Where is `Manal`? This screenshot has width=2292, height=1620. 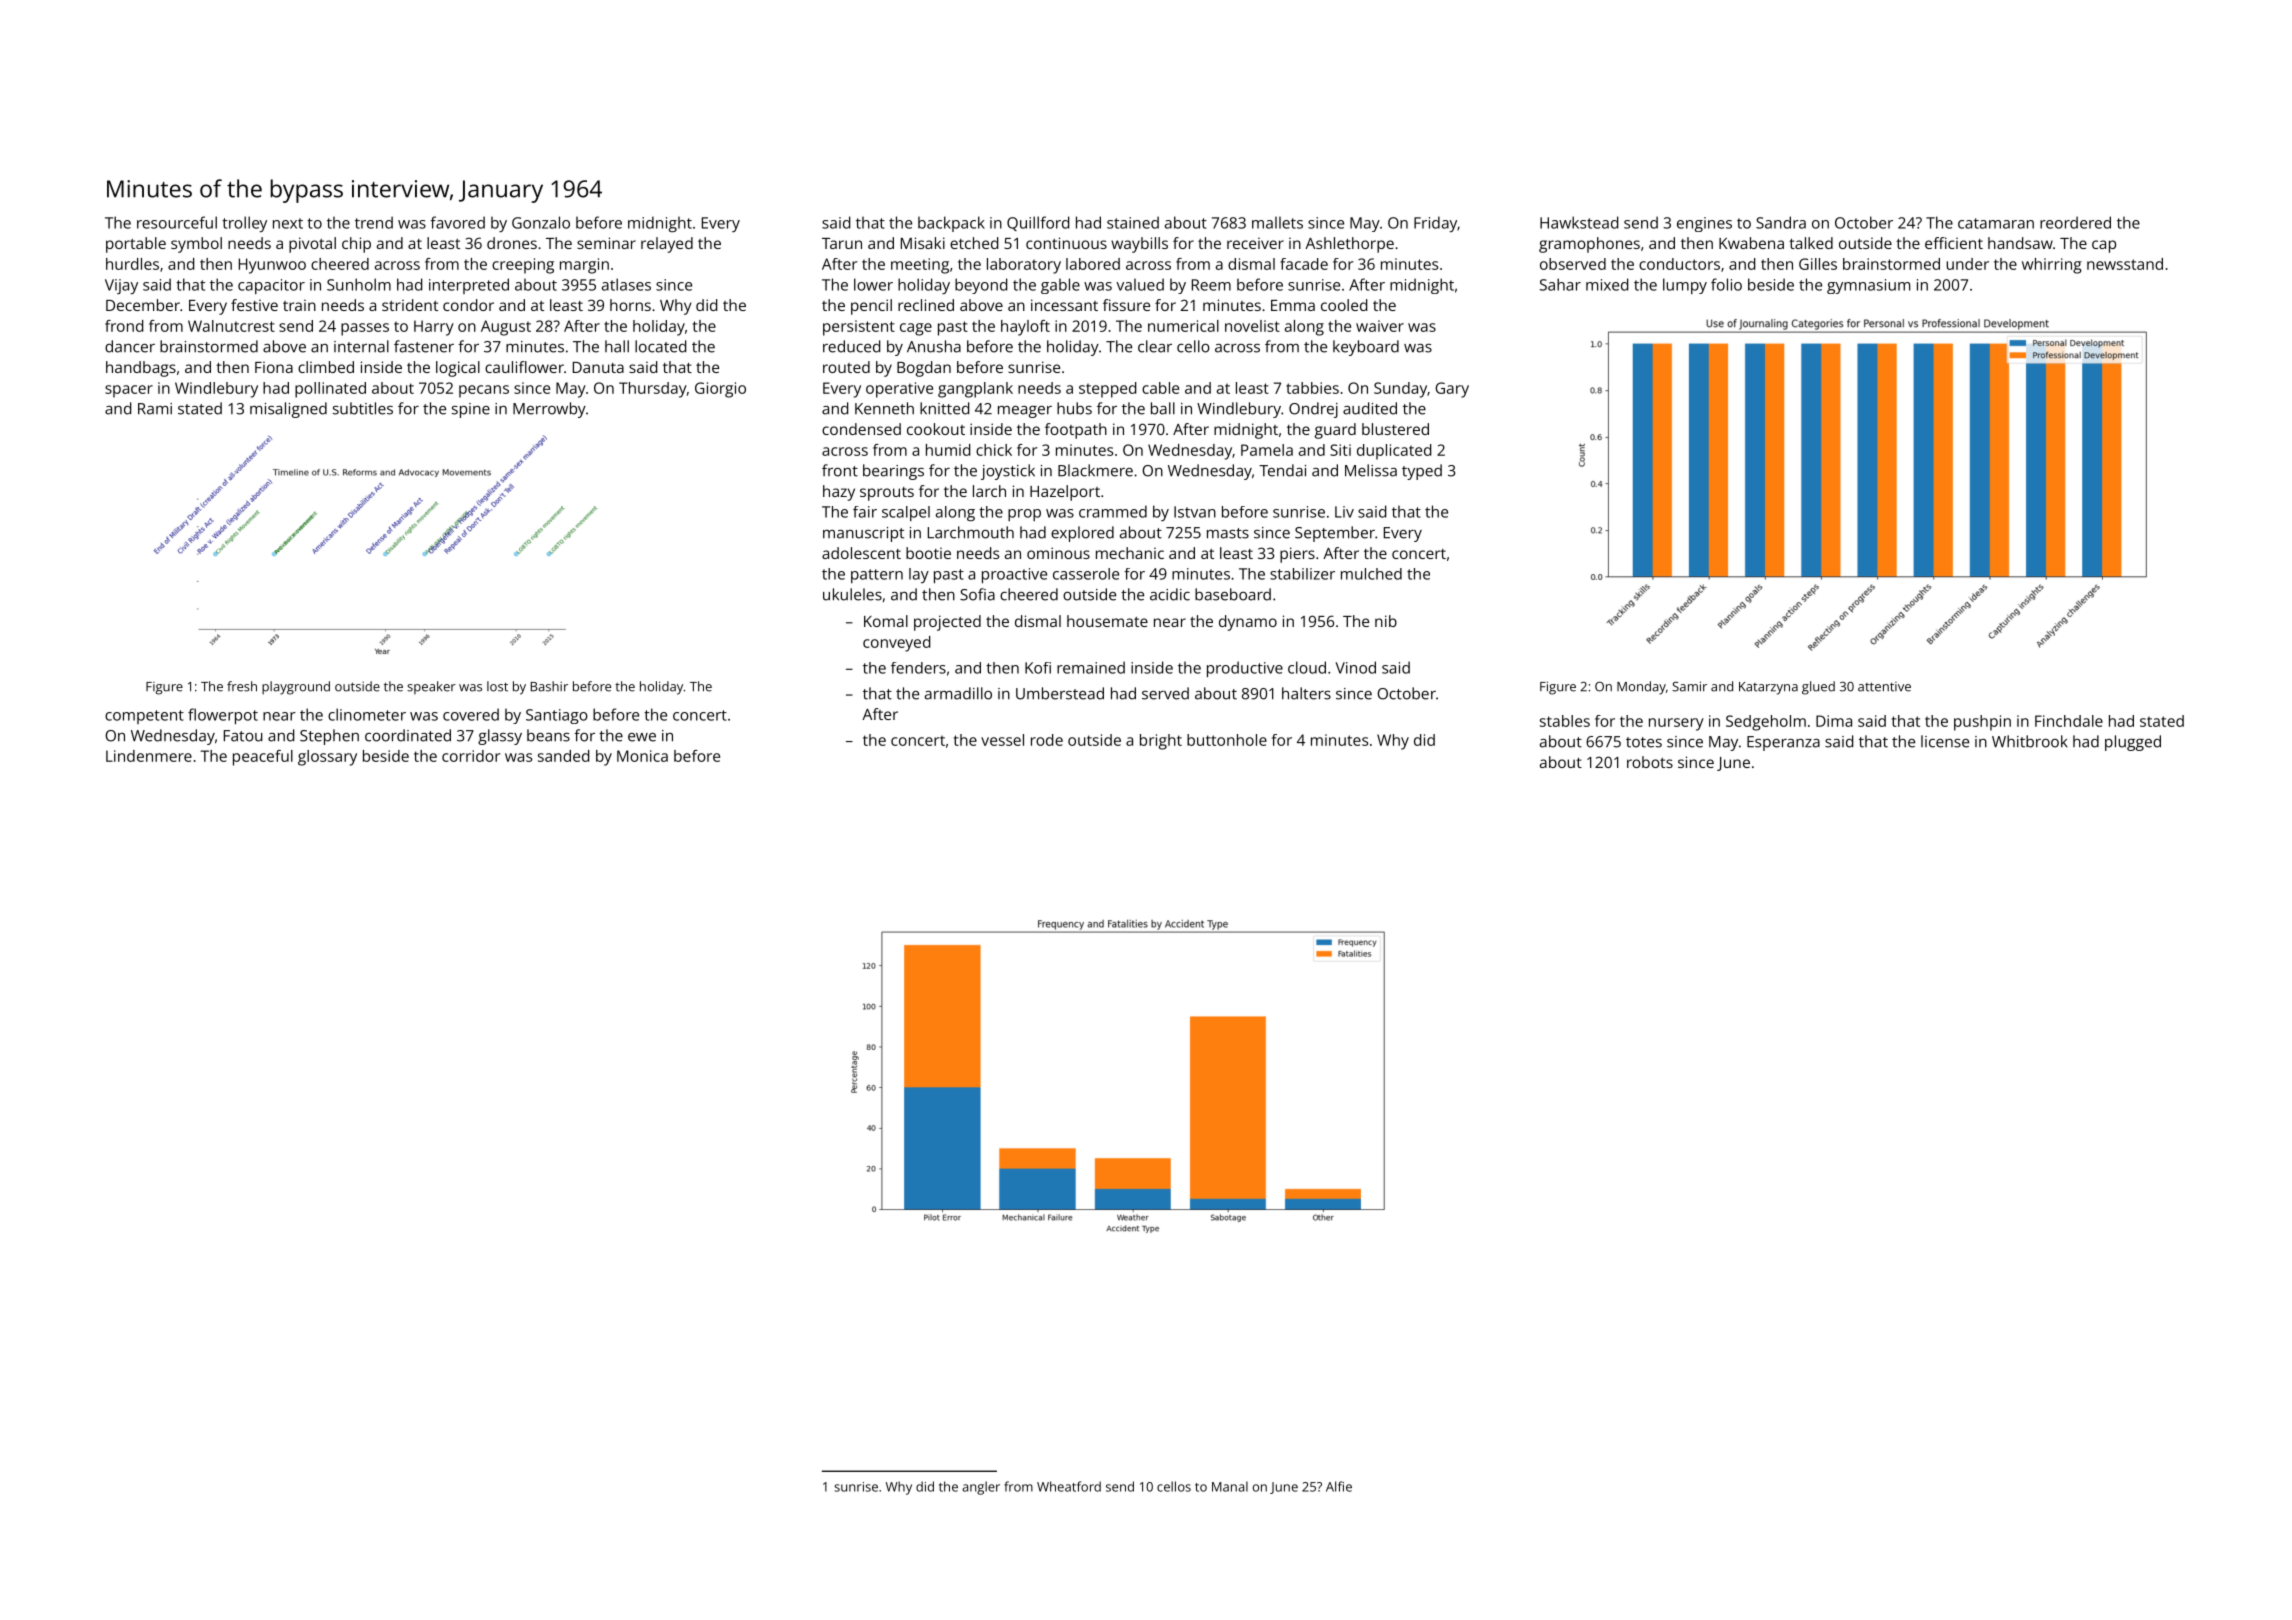
Manal is located at coordinates (1230, 1486).
